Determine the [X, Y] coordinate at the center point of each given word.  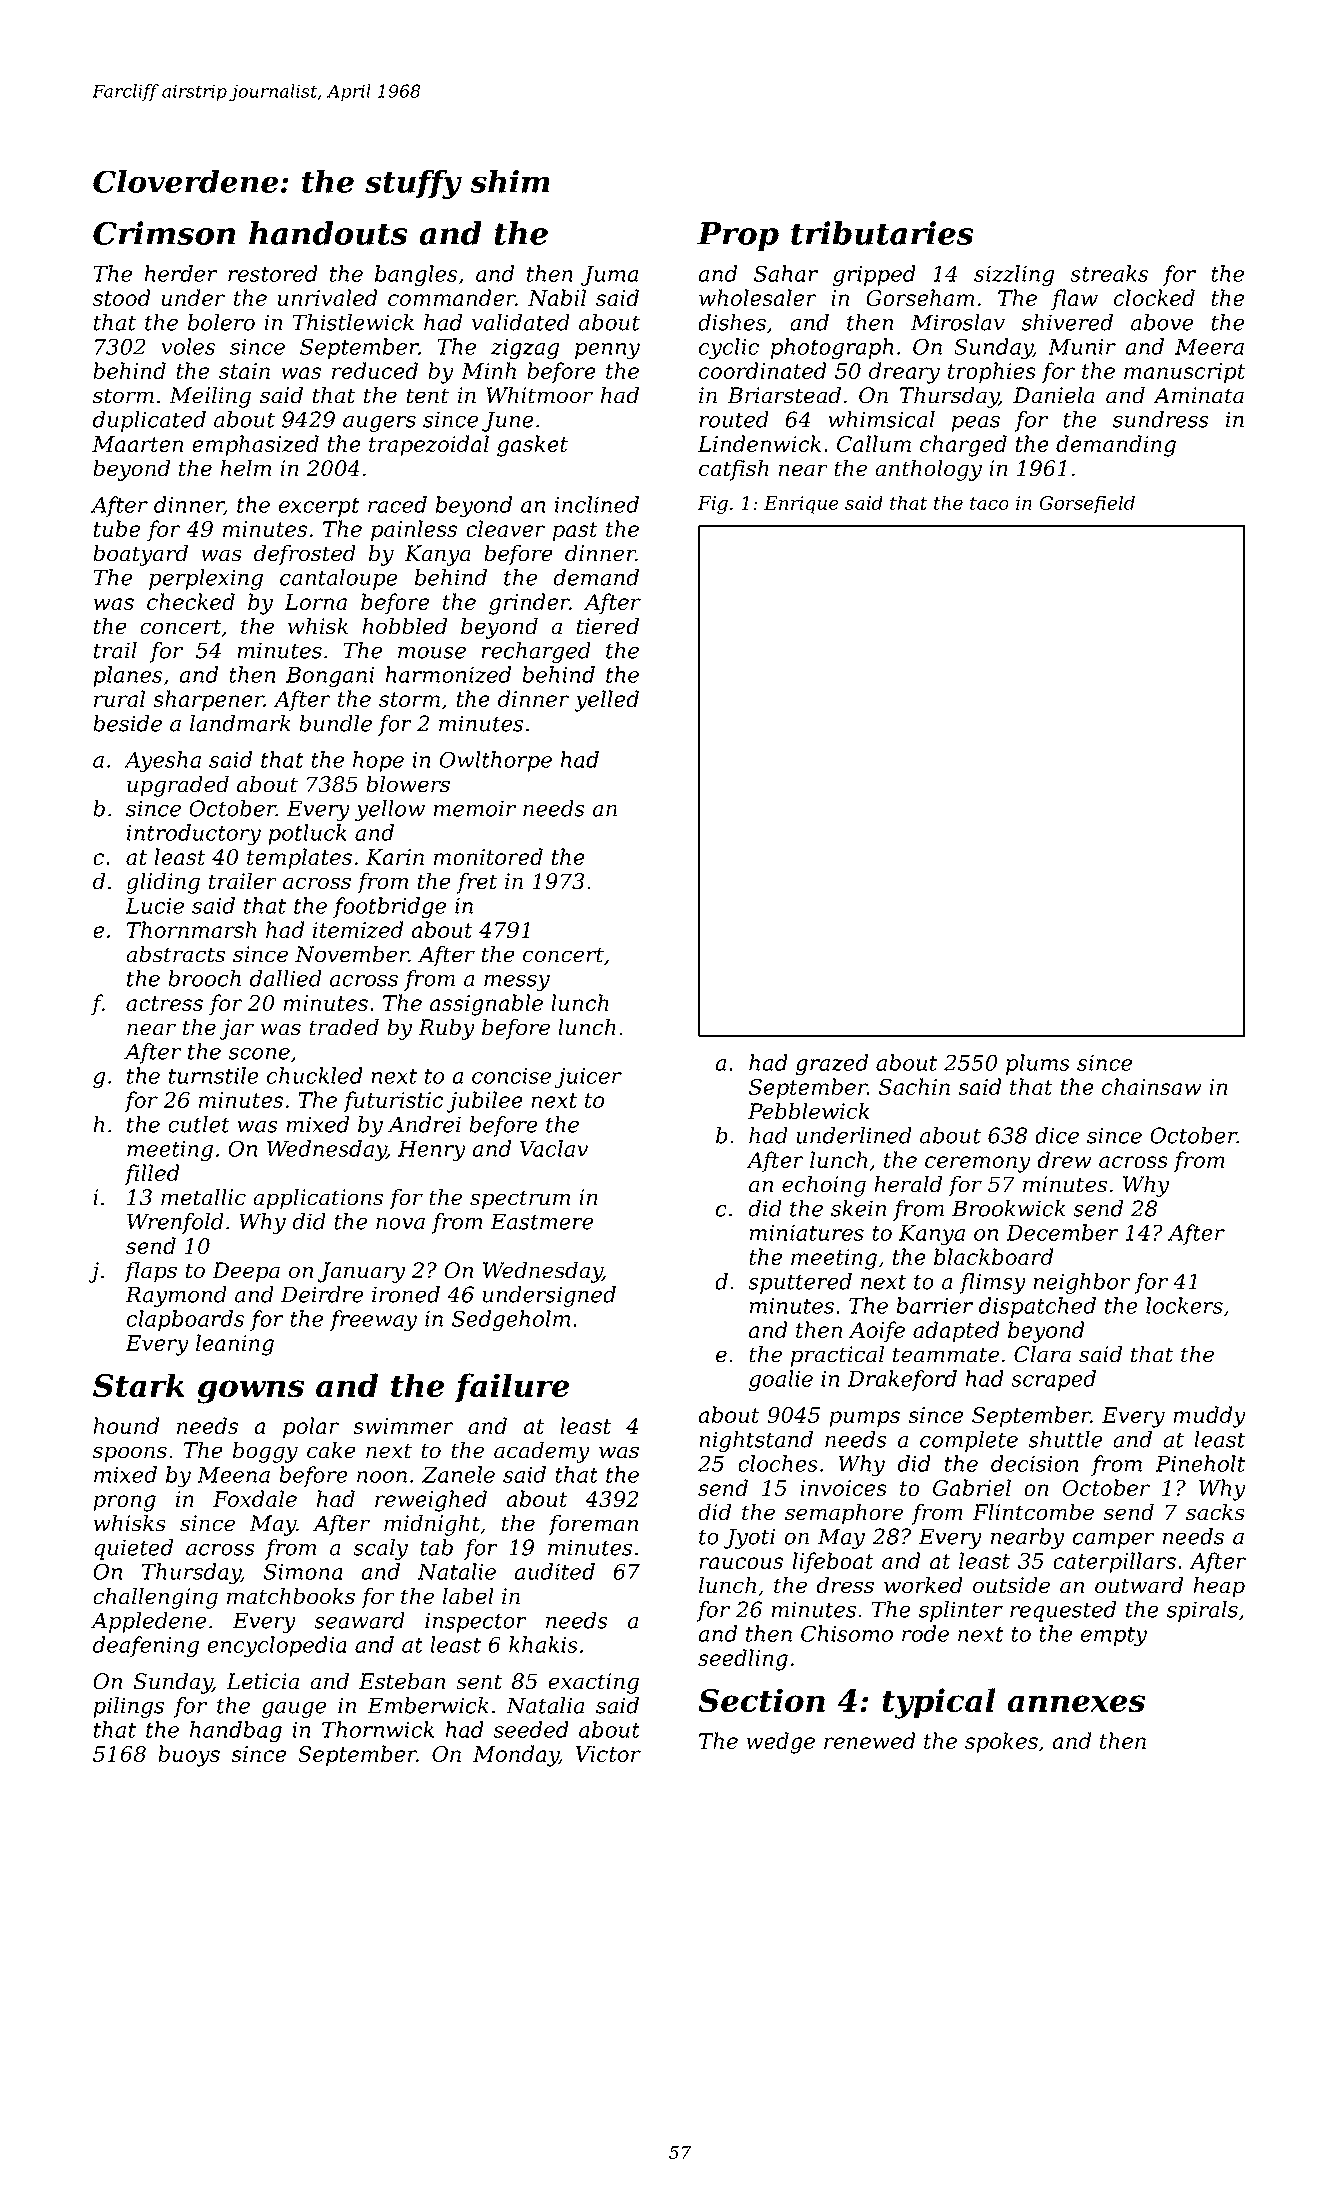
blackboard [993, 1256]
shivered [1067, 322]
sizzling [1014, 276]
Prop [738, 236]
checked [191, 601]
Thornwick [378, 1729]
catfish [734, 470]
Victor [608, 1754]
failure [512, 1388]
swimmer [403, 1426]
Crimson [164, 233]
